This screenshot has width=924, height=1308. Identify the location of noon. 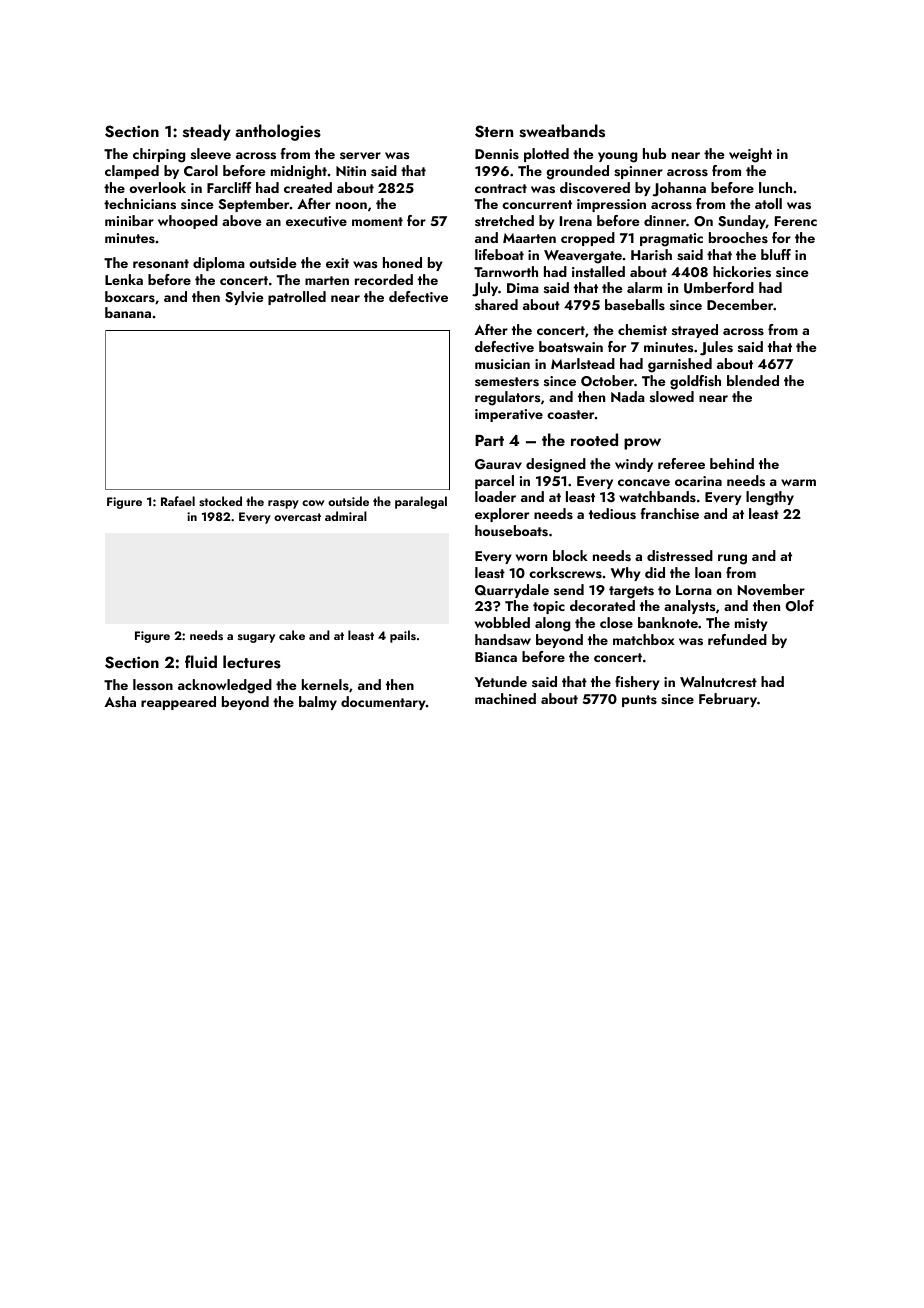
(351, 205).
